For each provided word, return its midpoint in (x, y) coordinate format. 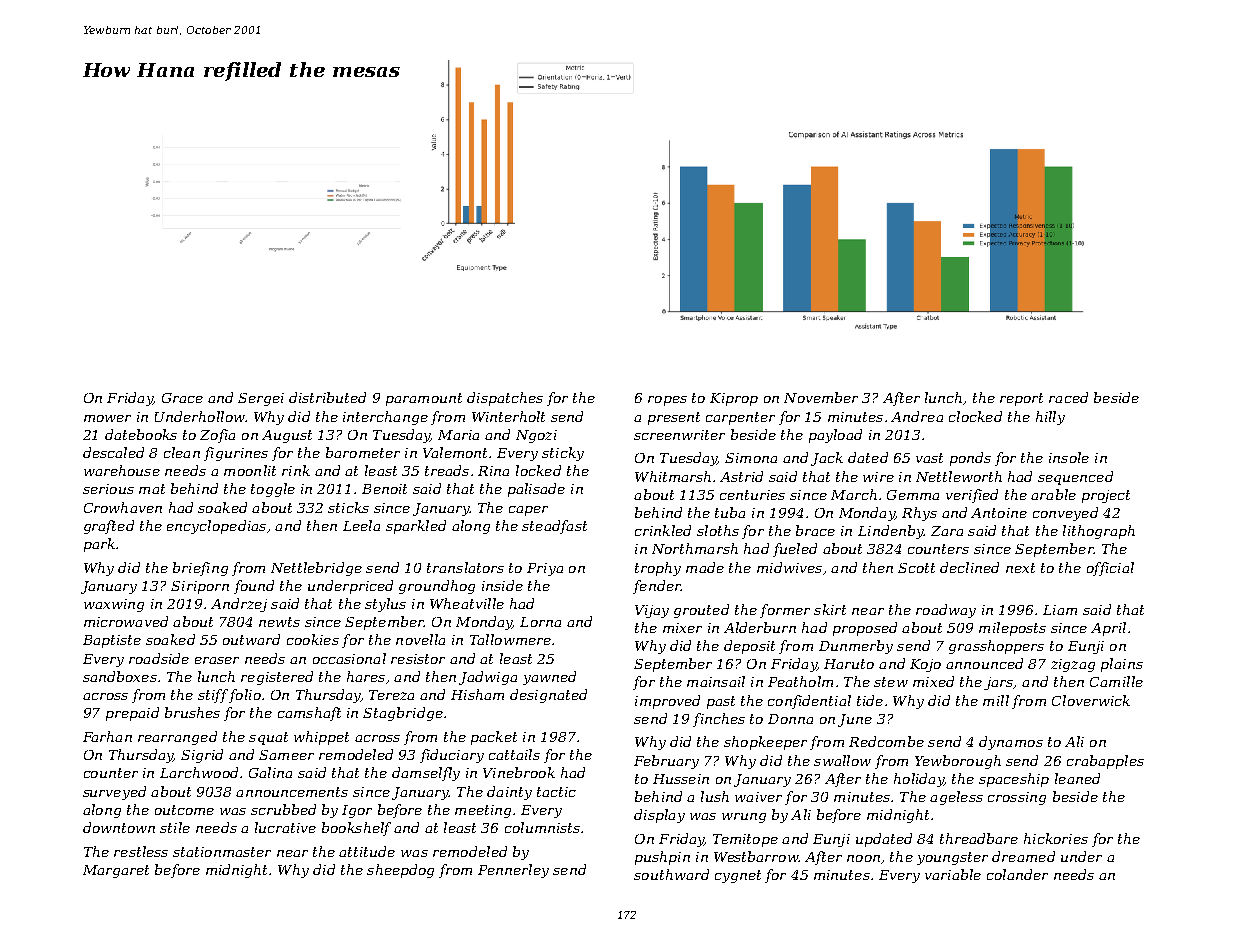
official (1110, 569)
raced (1068, 397)
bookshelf (356, 829)
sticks (348, 507)
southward (671, 874)
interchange (385, 418)
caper (528, 511)
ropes (667, 401)
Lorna (540, 622)
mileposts (1012, 629)
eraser (217, 660)
